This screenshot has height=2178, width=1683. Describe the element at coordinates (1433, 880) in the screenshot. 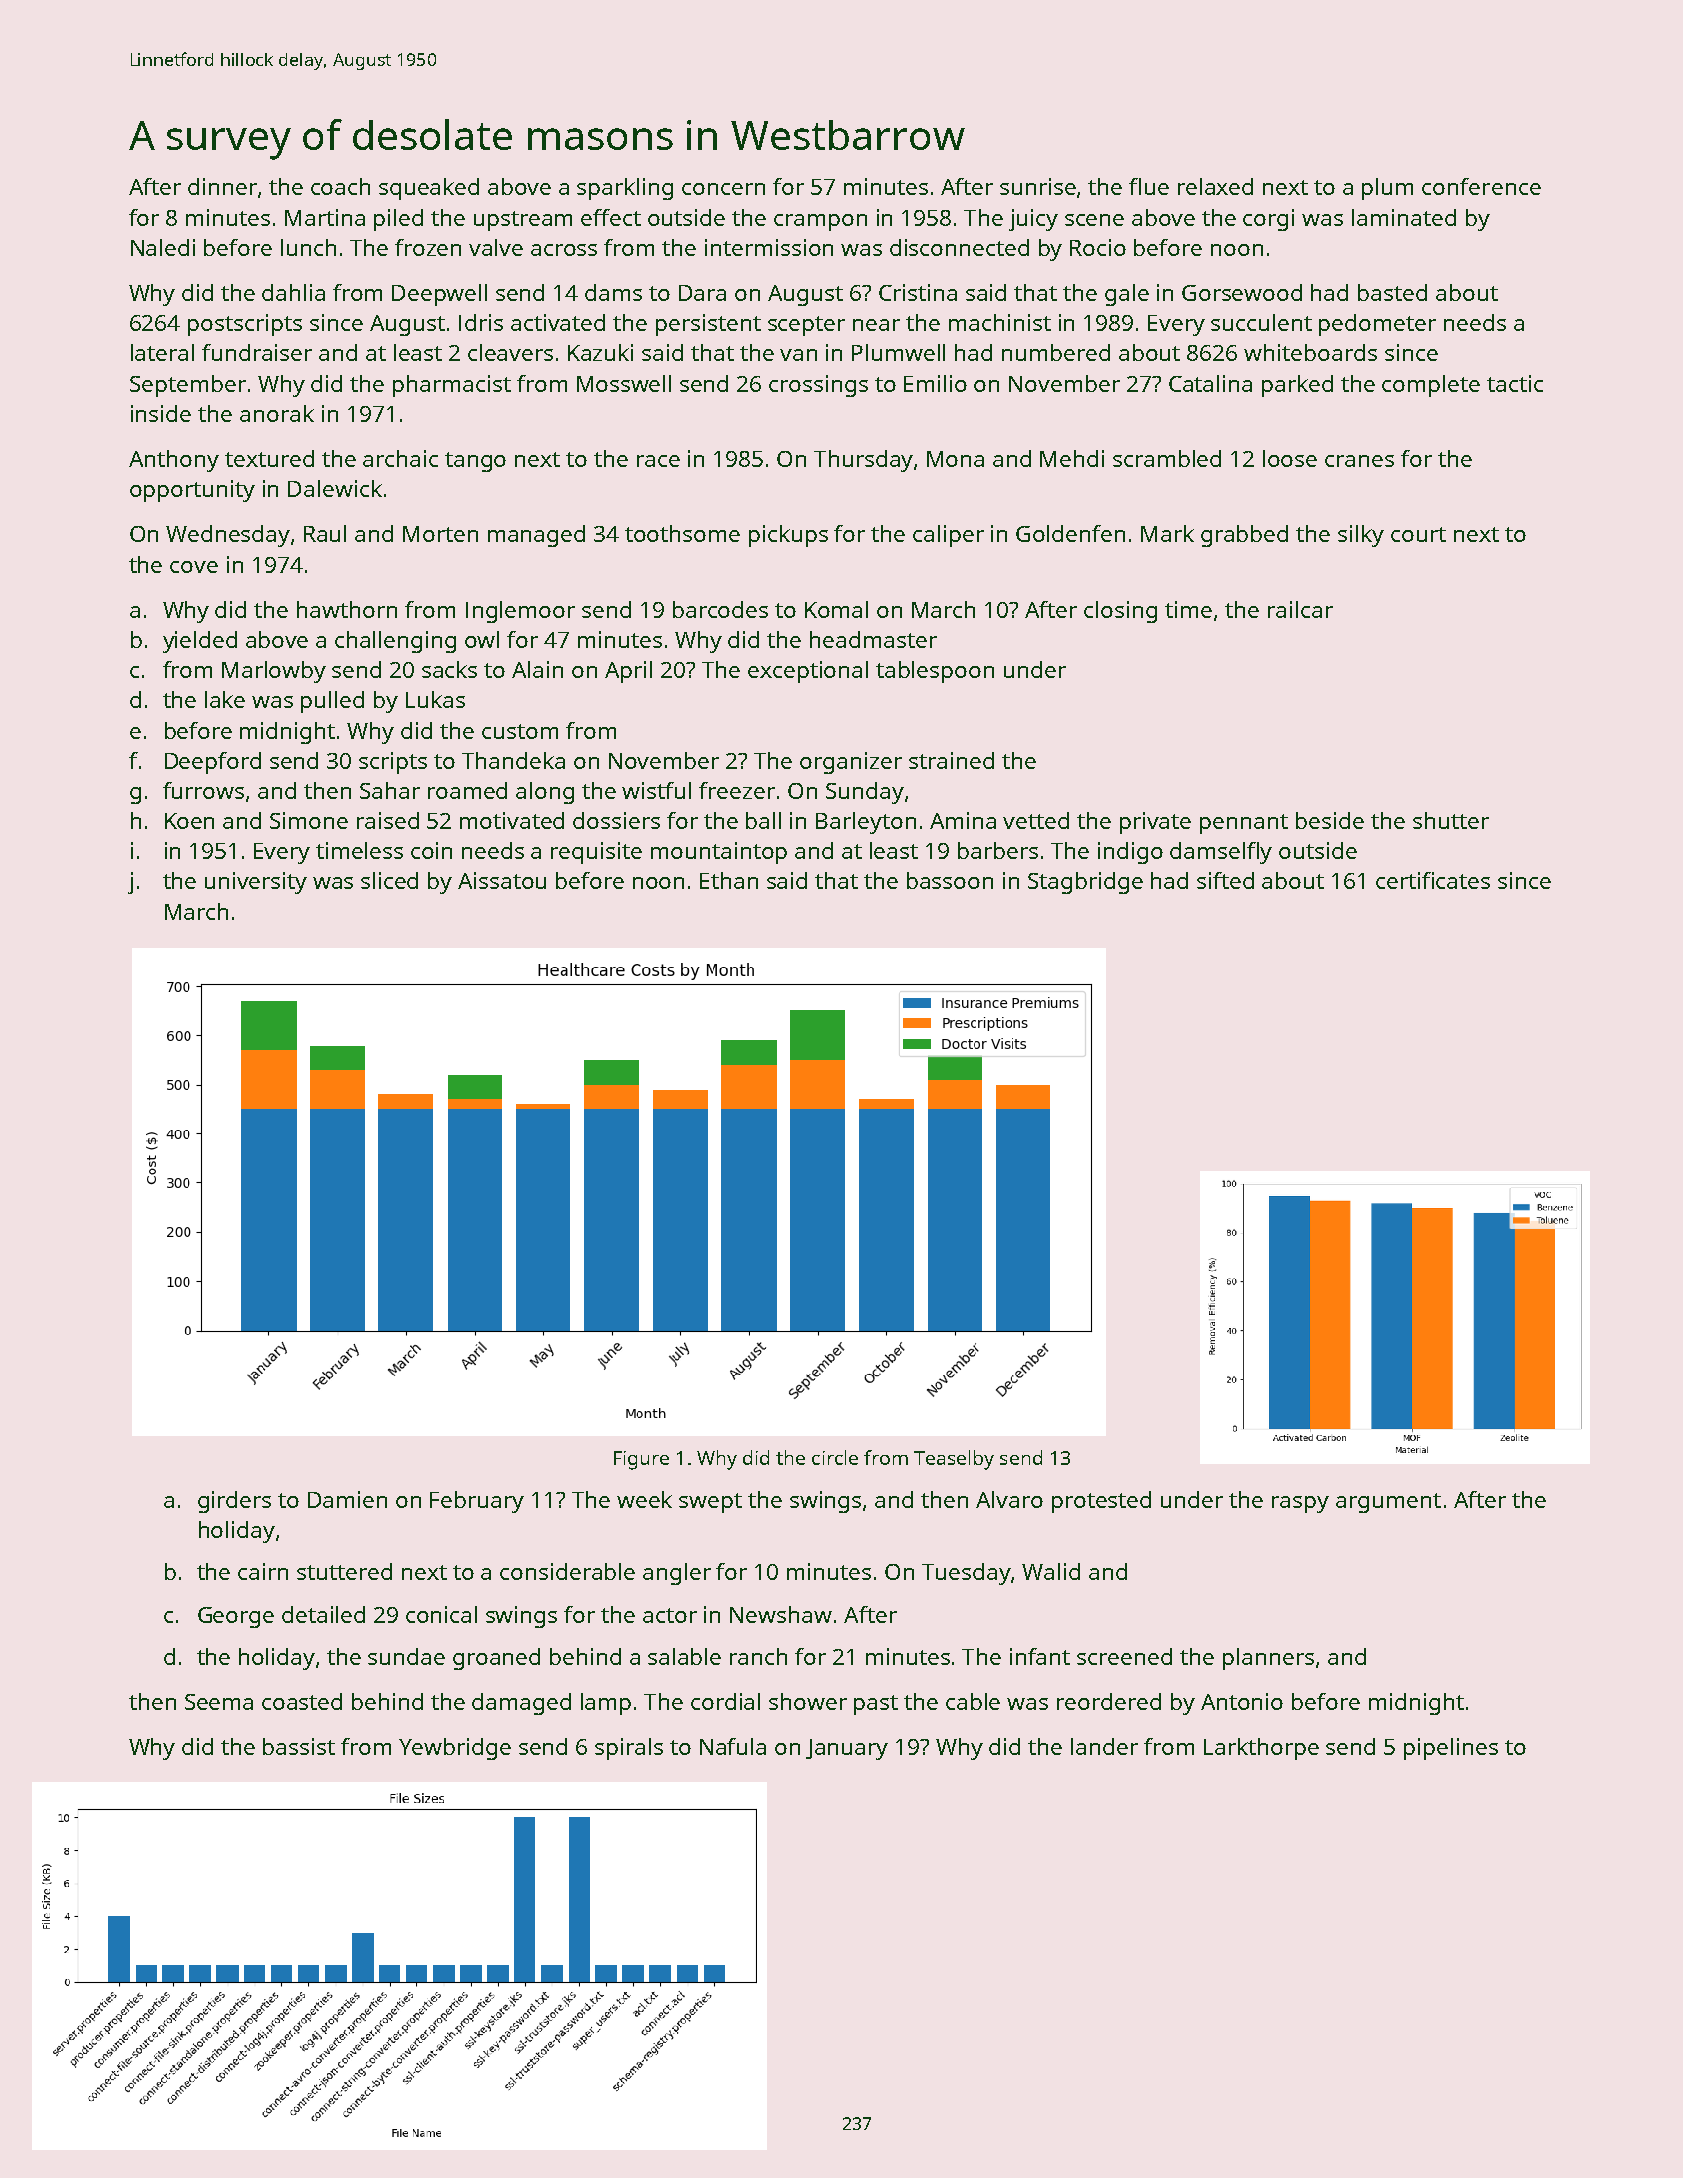

I see `certificates` at that location.
